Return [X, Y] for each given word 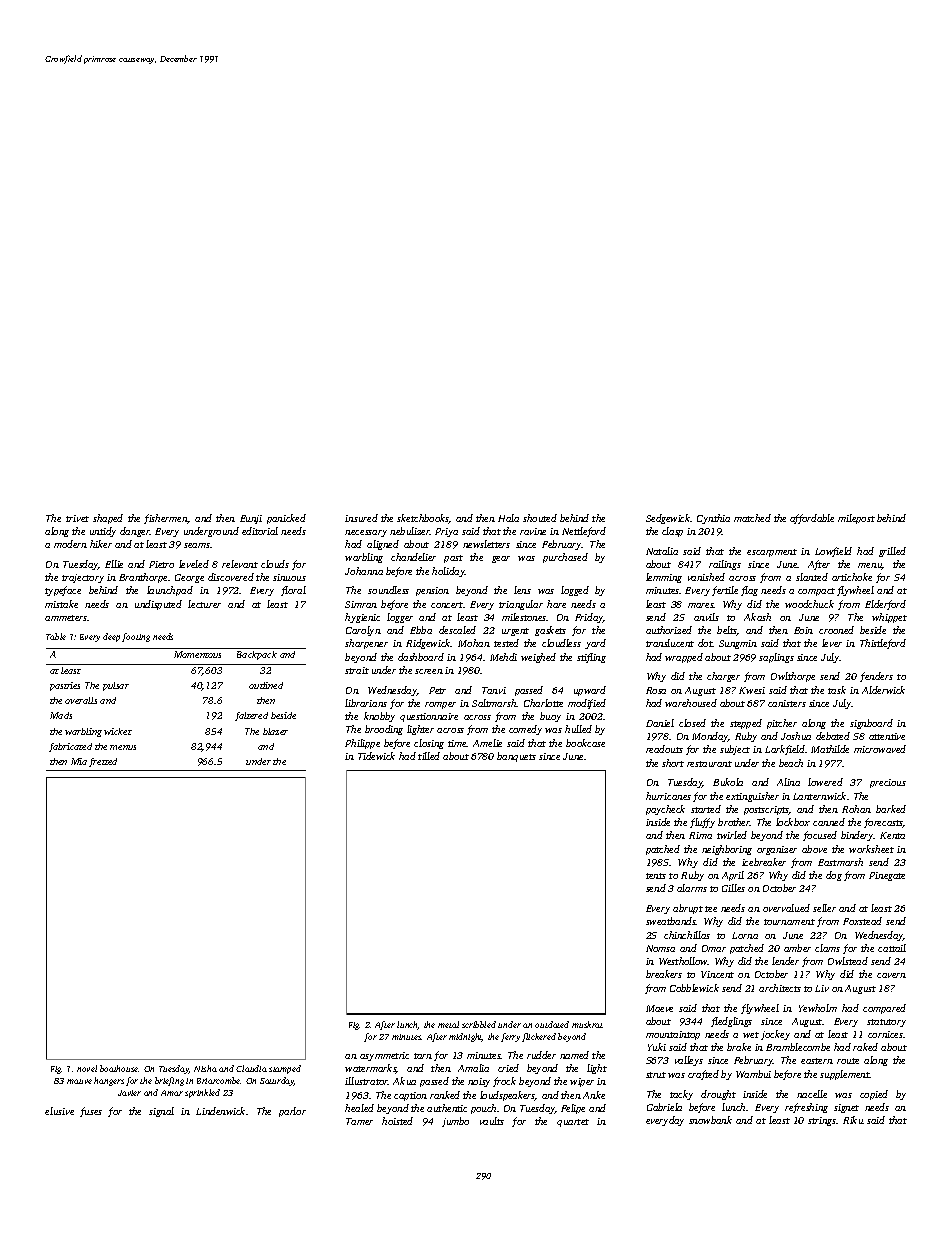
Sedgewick [668, 519]
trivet [77, 518]
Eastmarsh [840, 862]
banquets [516, 757]
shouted [540, 518]
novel [87, 1068]
